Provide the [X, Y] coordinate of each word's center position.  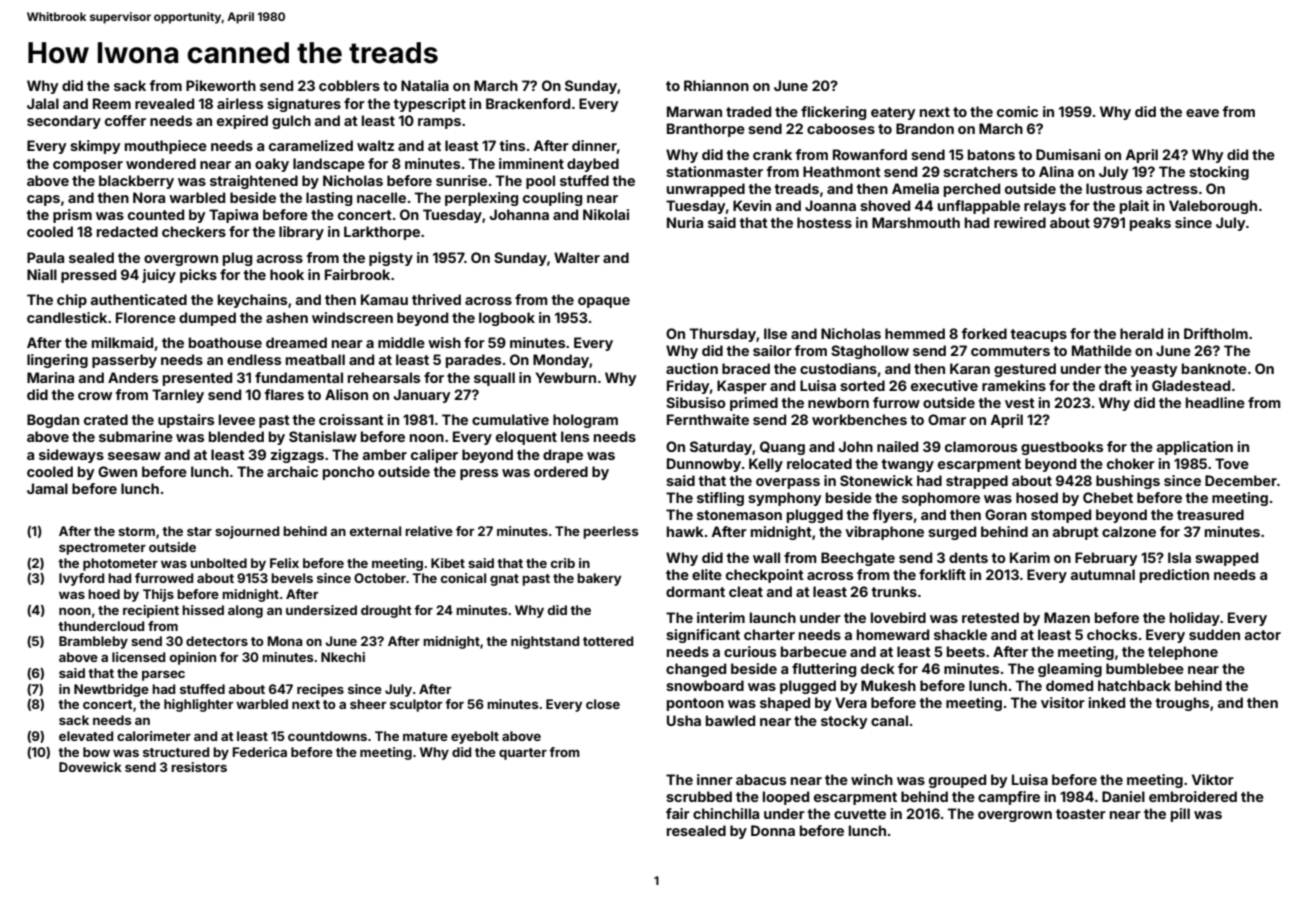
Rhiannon [716, 85]
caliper [434, 456]
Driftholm [1216, 333]
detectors [217, 641]
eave [1202, 113]
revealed [164, 103]
